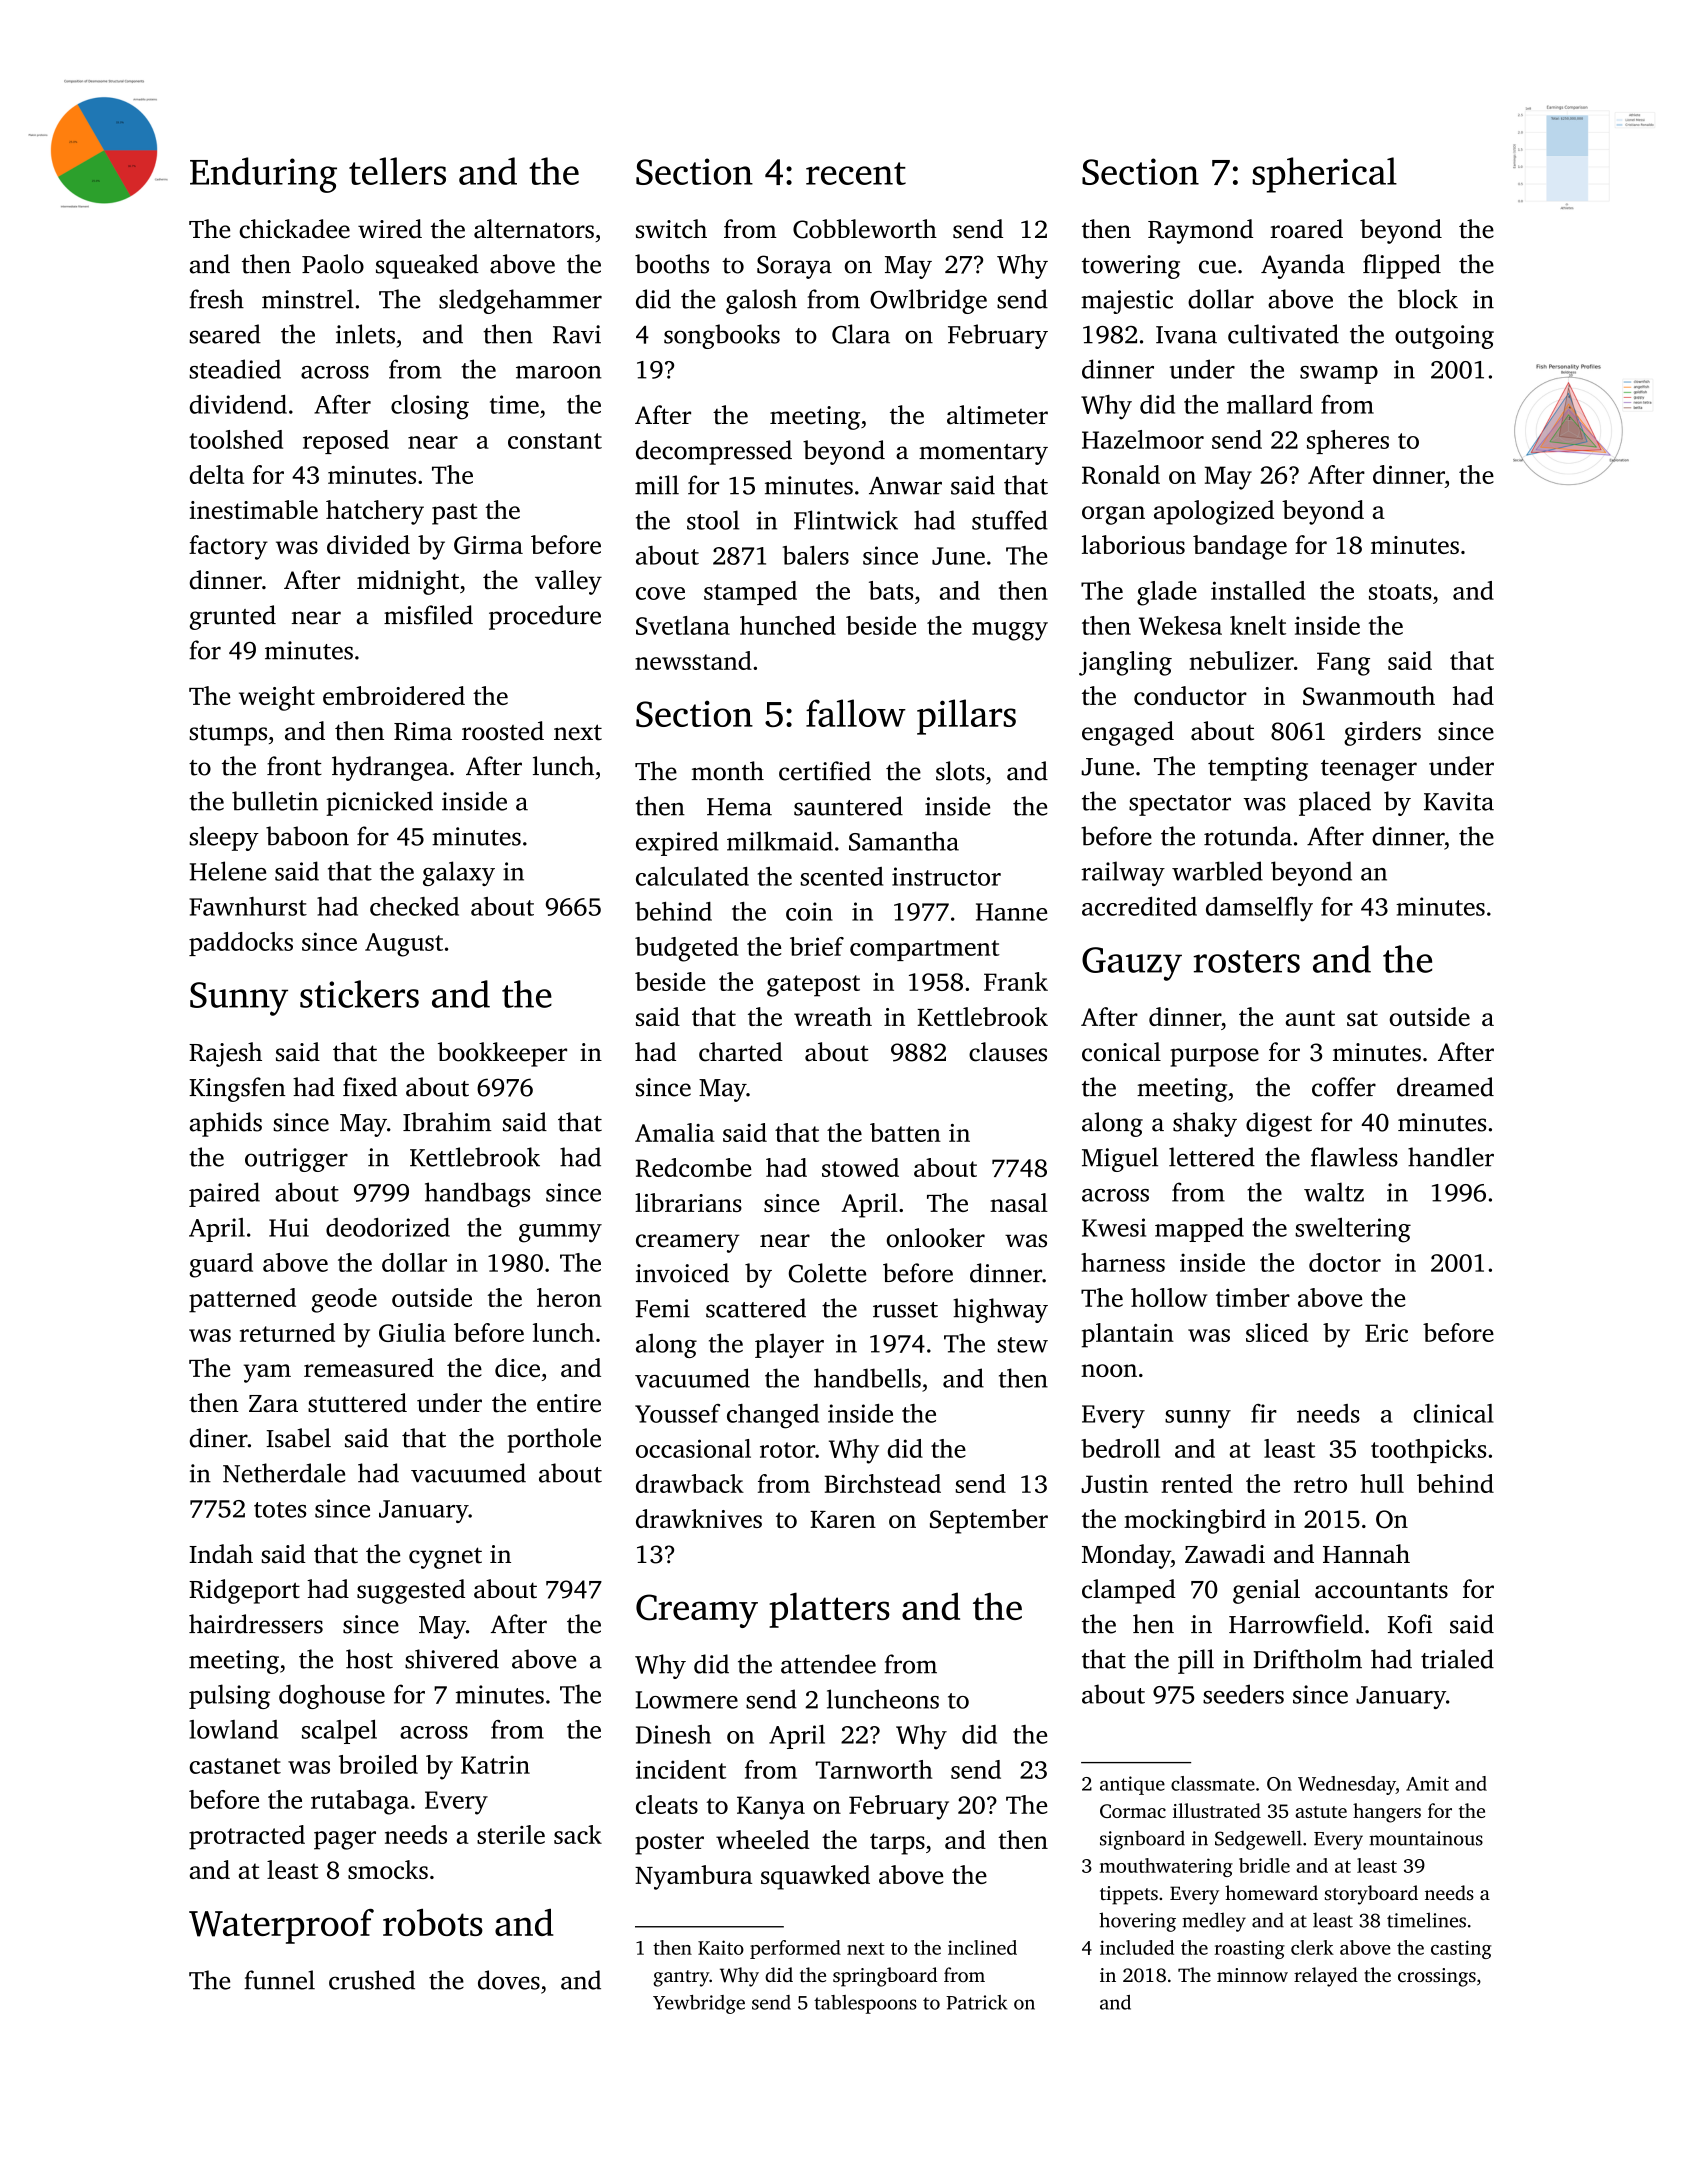 The image size is (1683, 2178). What do you see at coordinates (233, 617) in the document?
I see `grunted` at bounding box center [233, 617].
